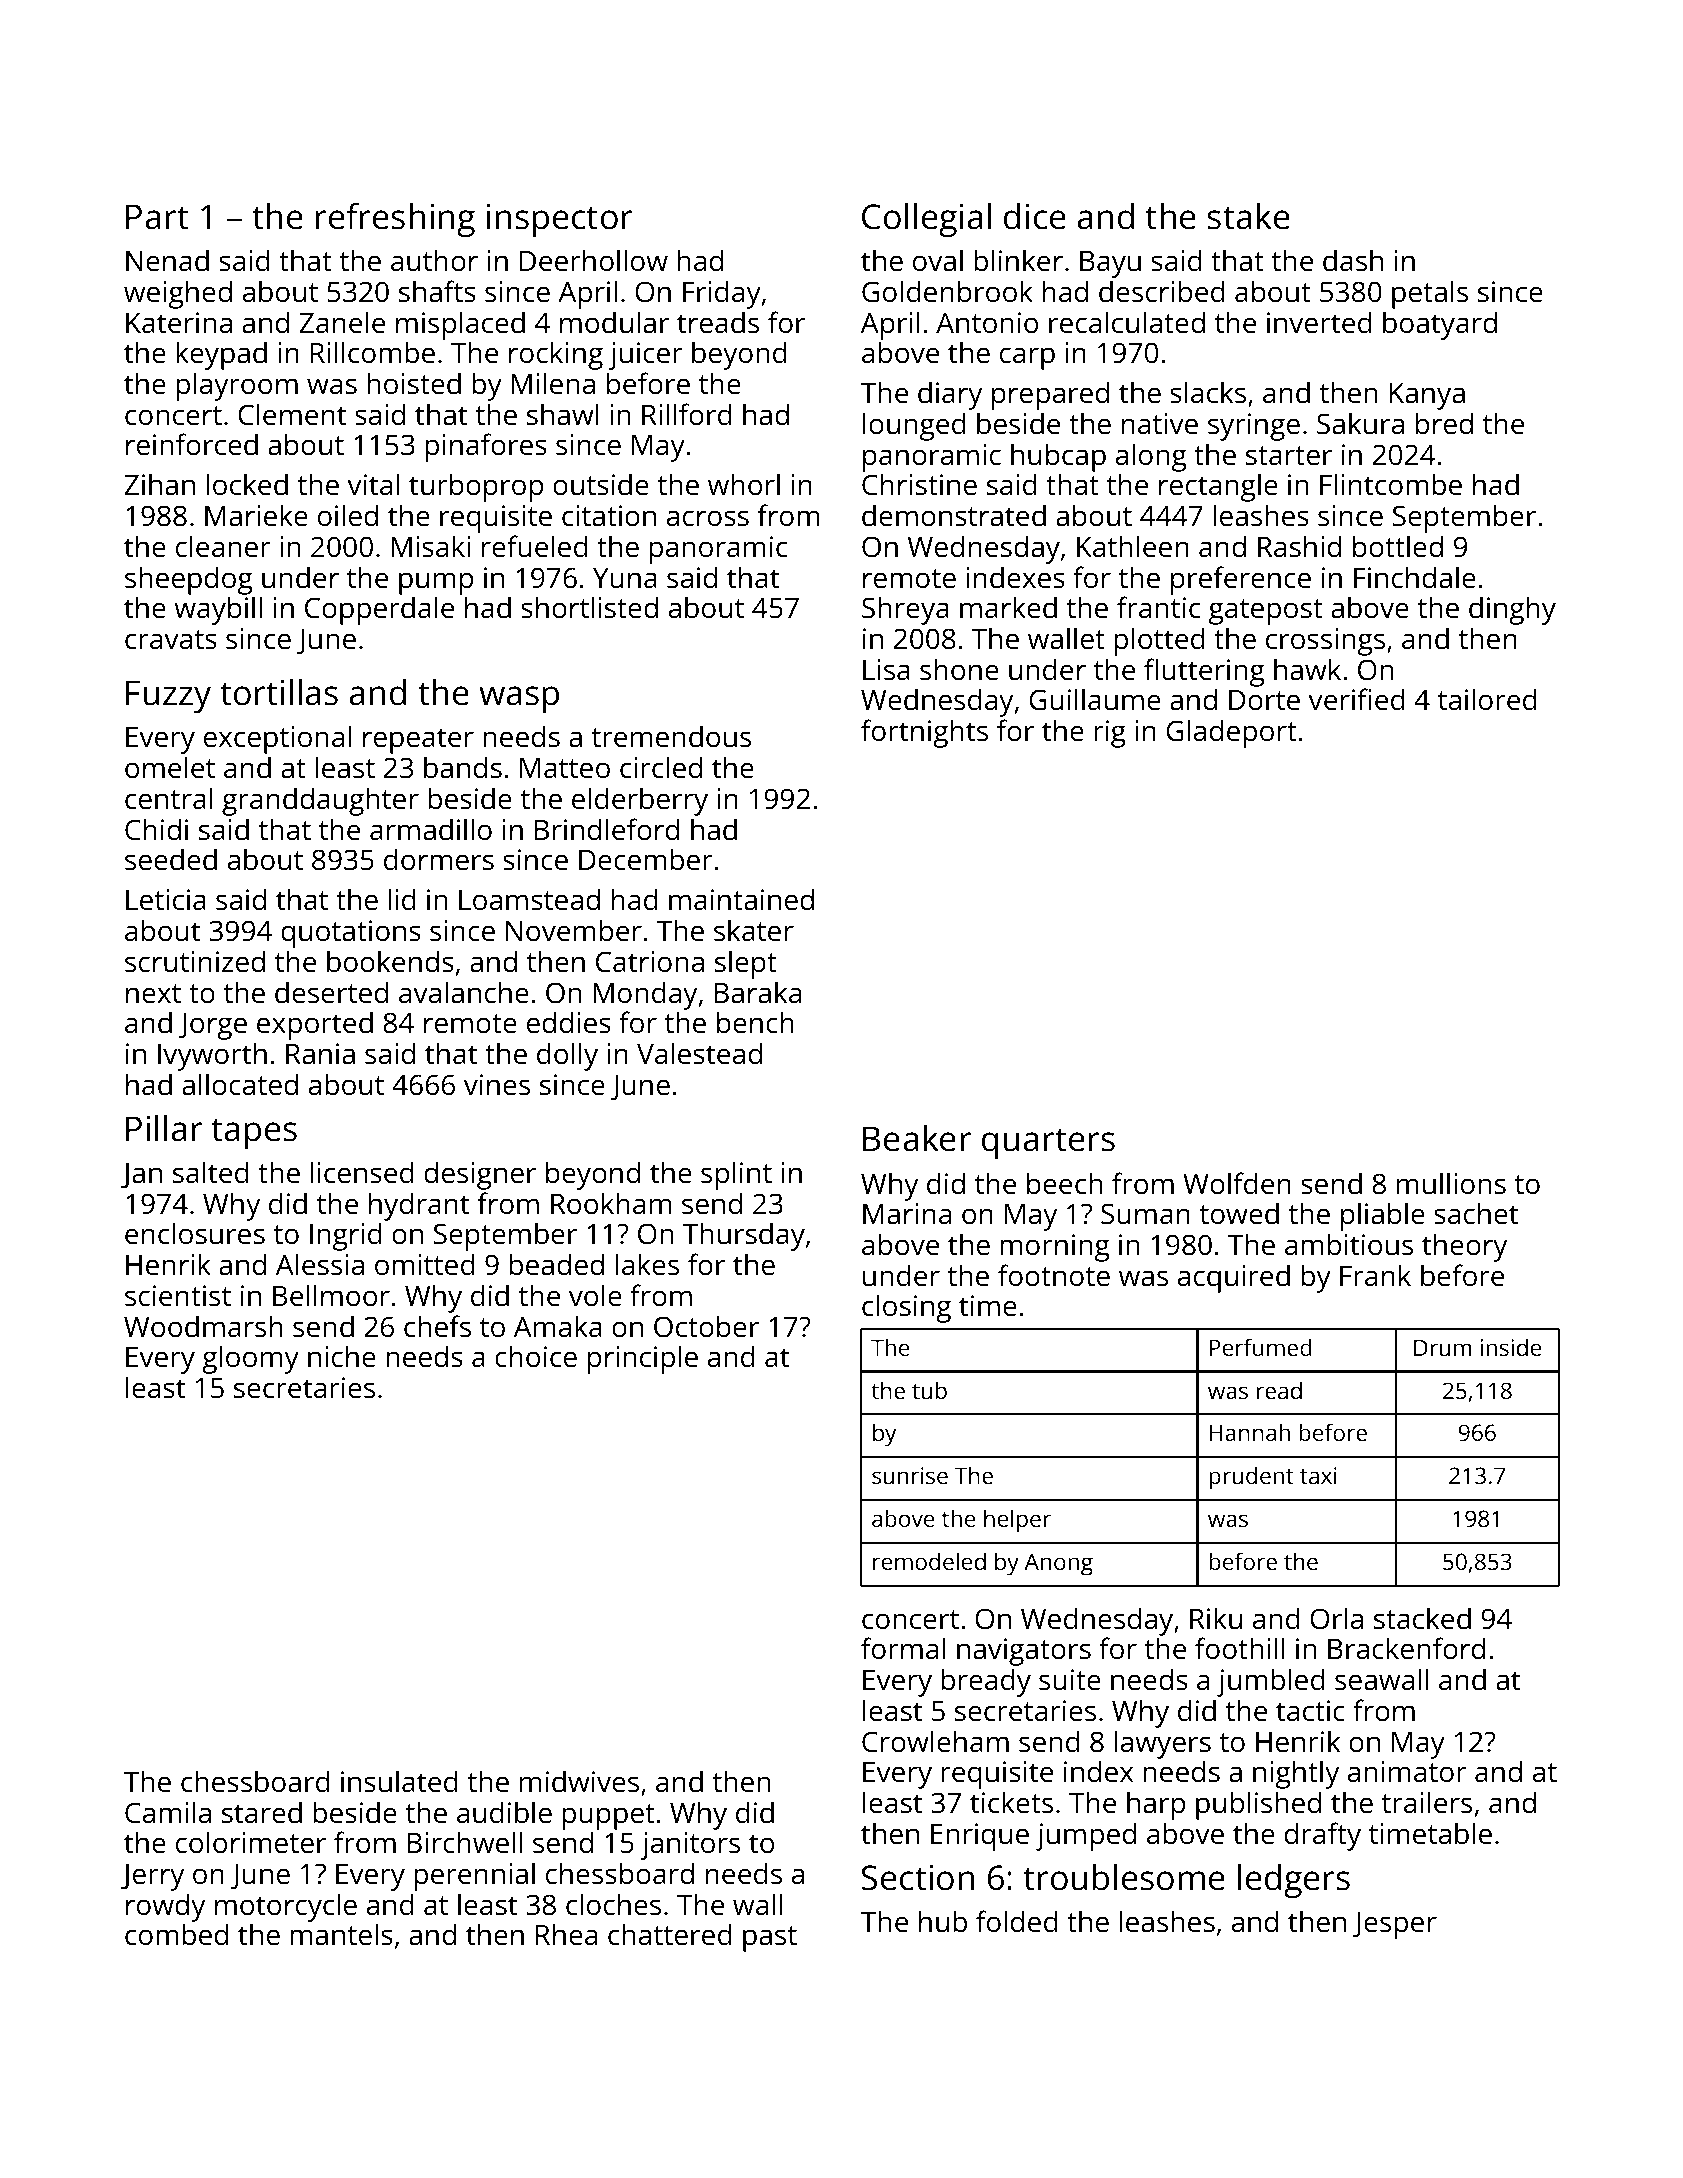 The width and height of the screenshot is (1683, 2178). I want to click on Jerry, so click(152, 1877).
